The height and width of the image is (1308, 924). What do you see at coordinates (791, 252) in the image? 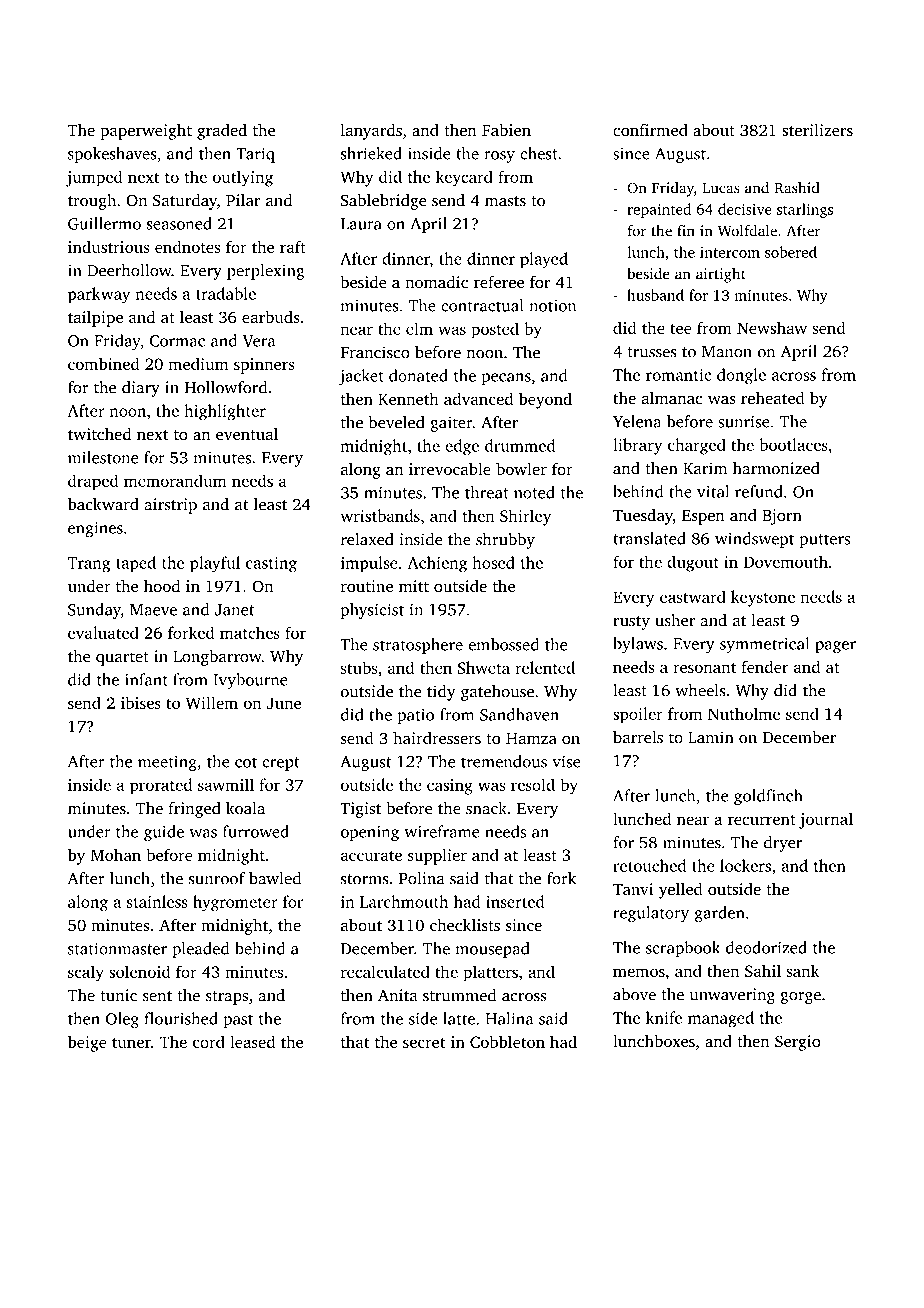
I see `sobered` at bounding box center [791, 252].
